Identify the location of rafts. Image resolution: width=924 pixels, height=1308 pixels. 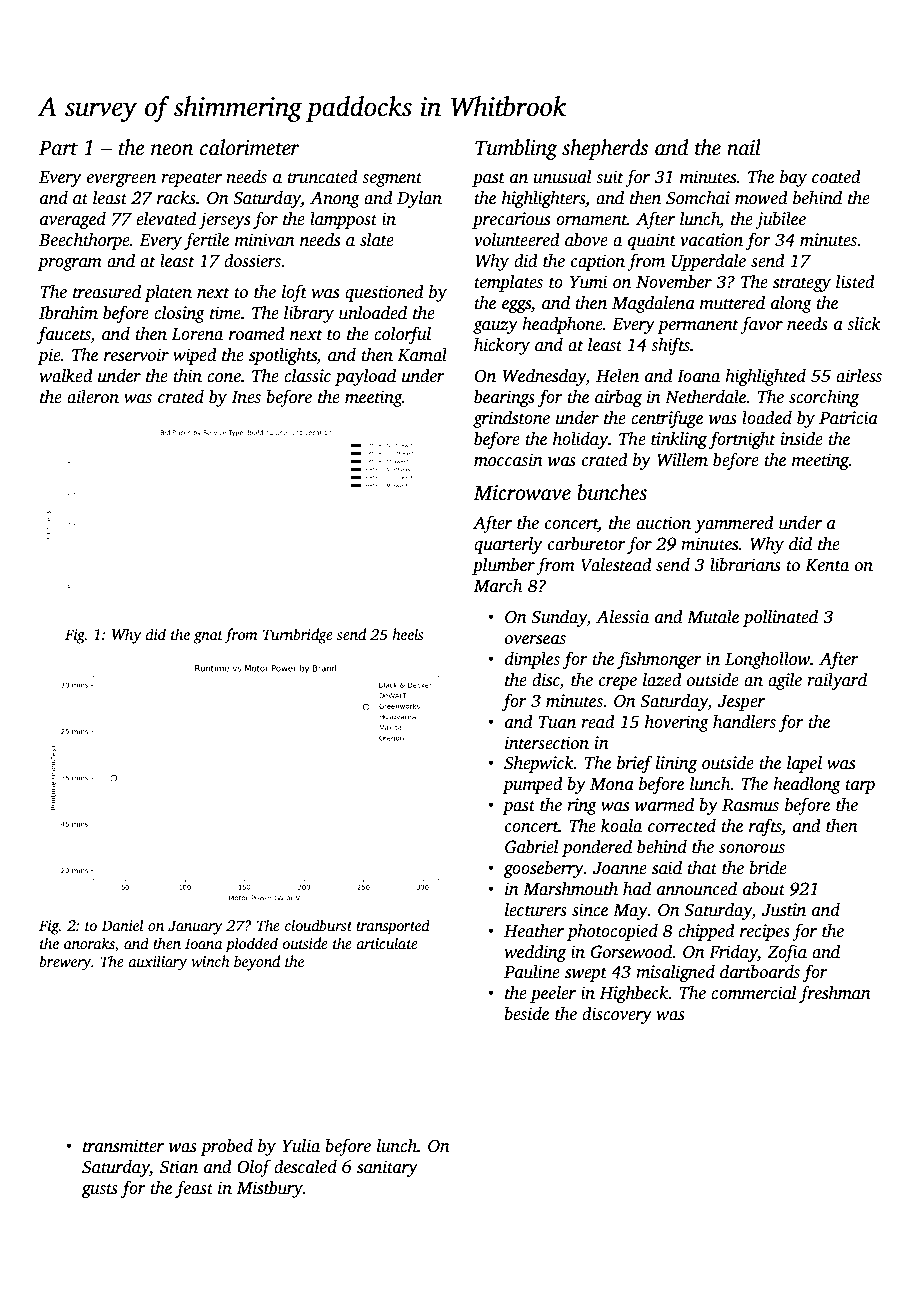
(765, 827).
